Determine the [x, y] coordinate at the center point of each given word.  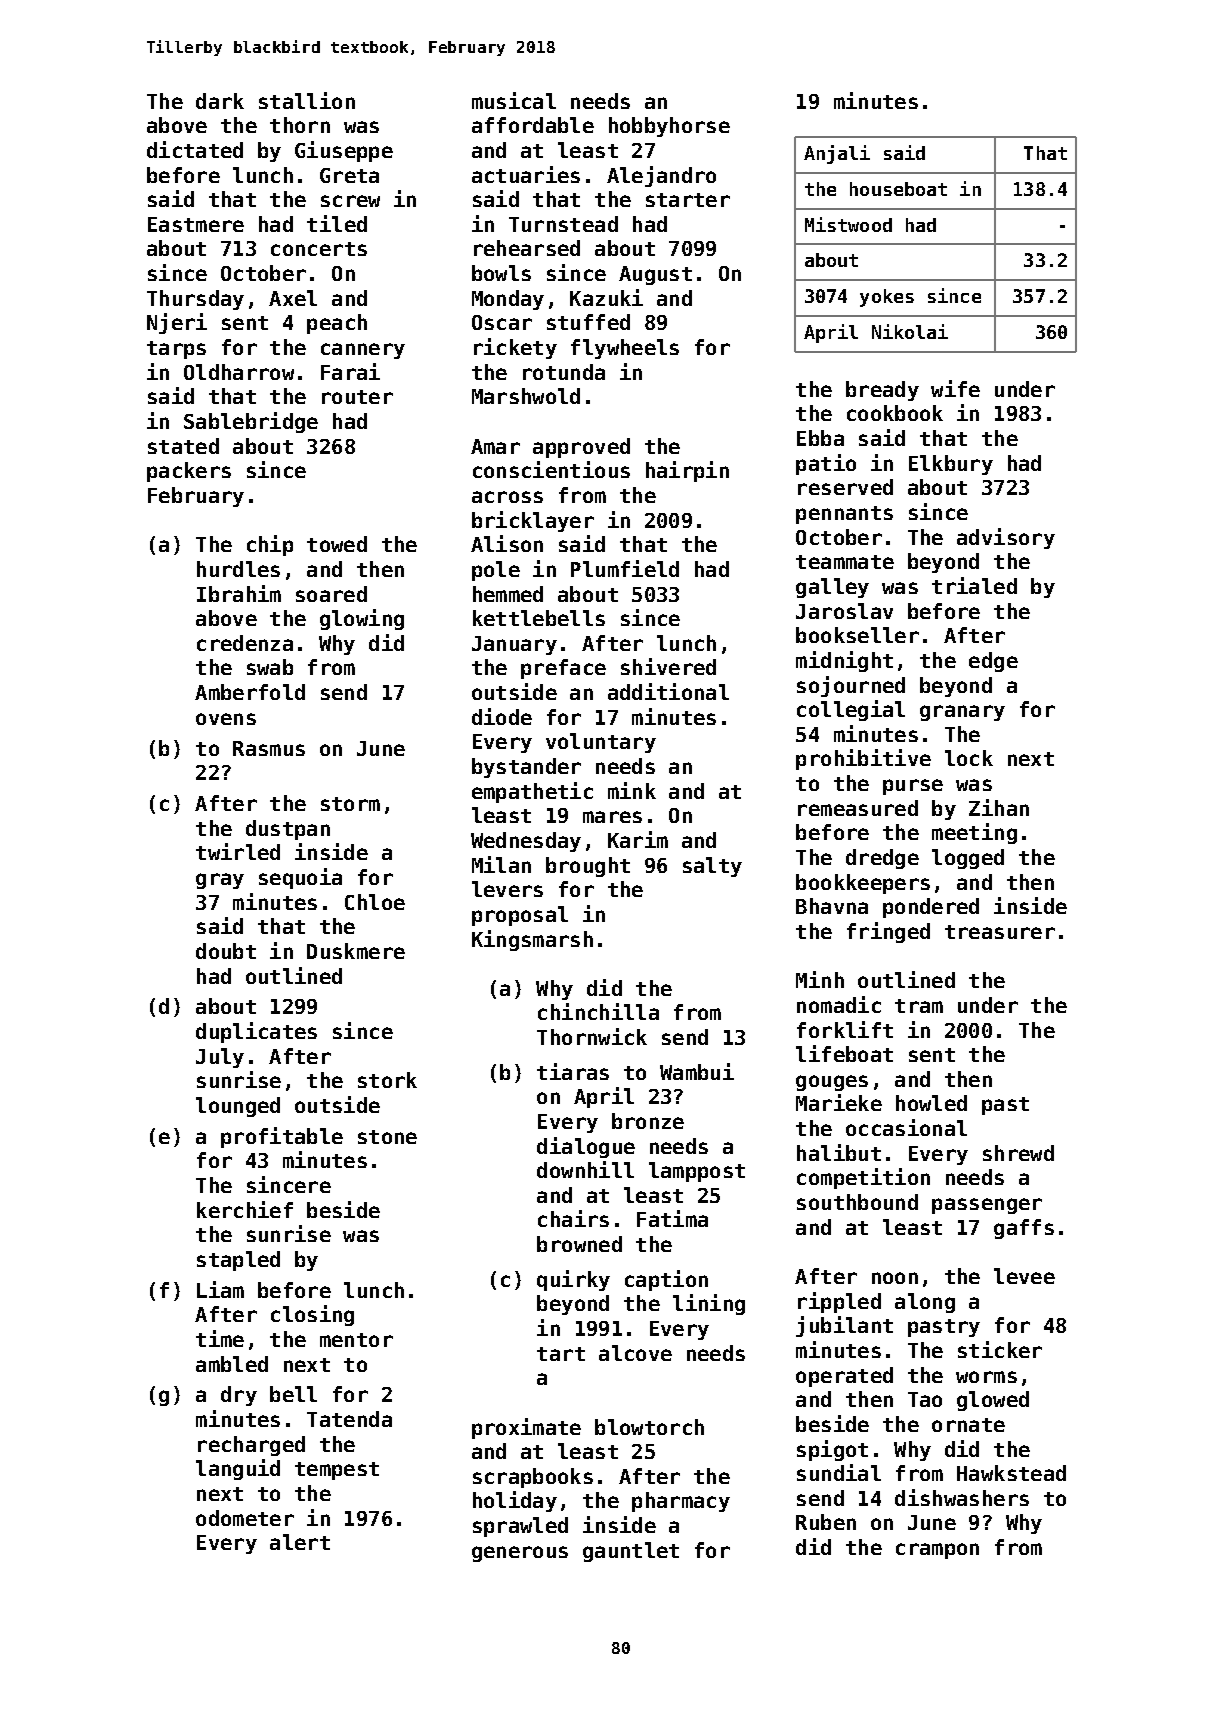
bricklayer [533, 521]
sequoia [300, 878]
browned [579, 1244]
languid [238, 1469]
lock [969, 758]
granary [962, 713]
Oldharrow [239, 372]
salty [712, 867]
